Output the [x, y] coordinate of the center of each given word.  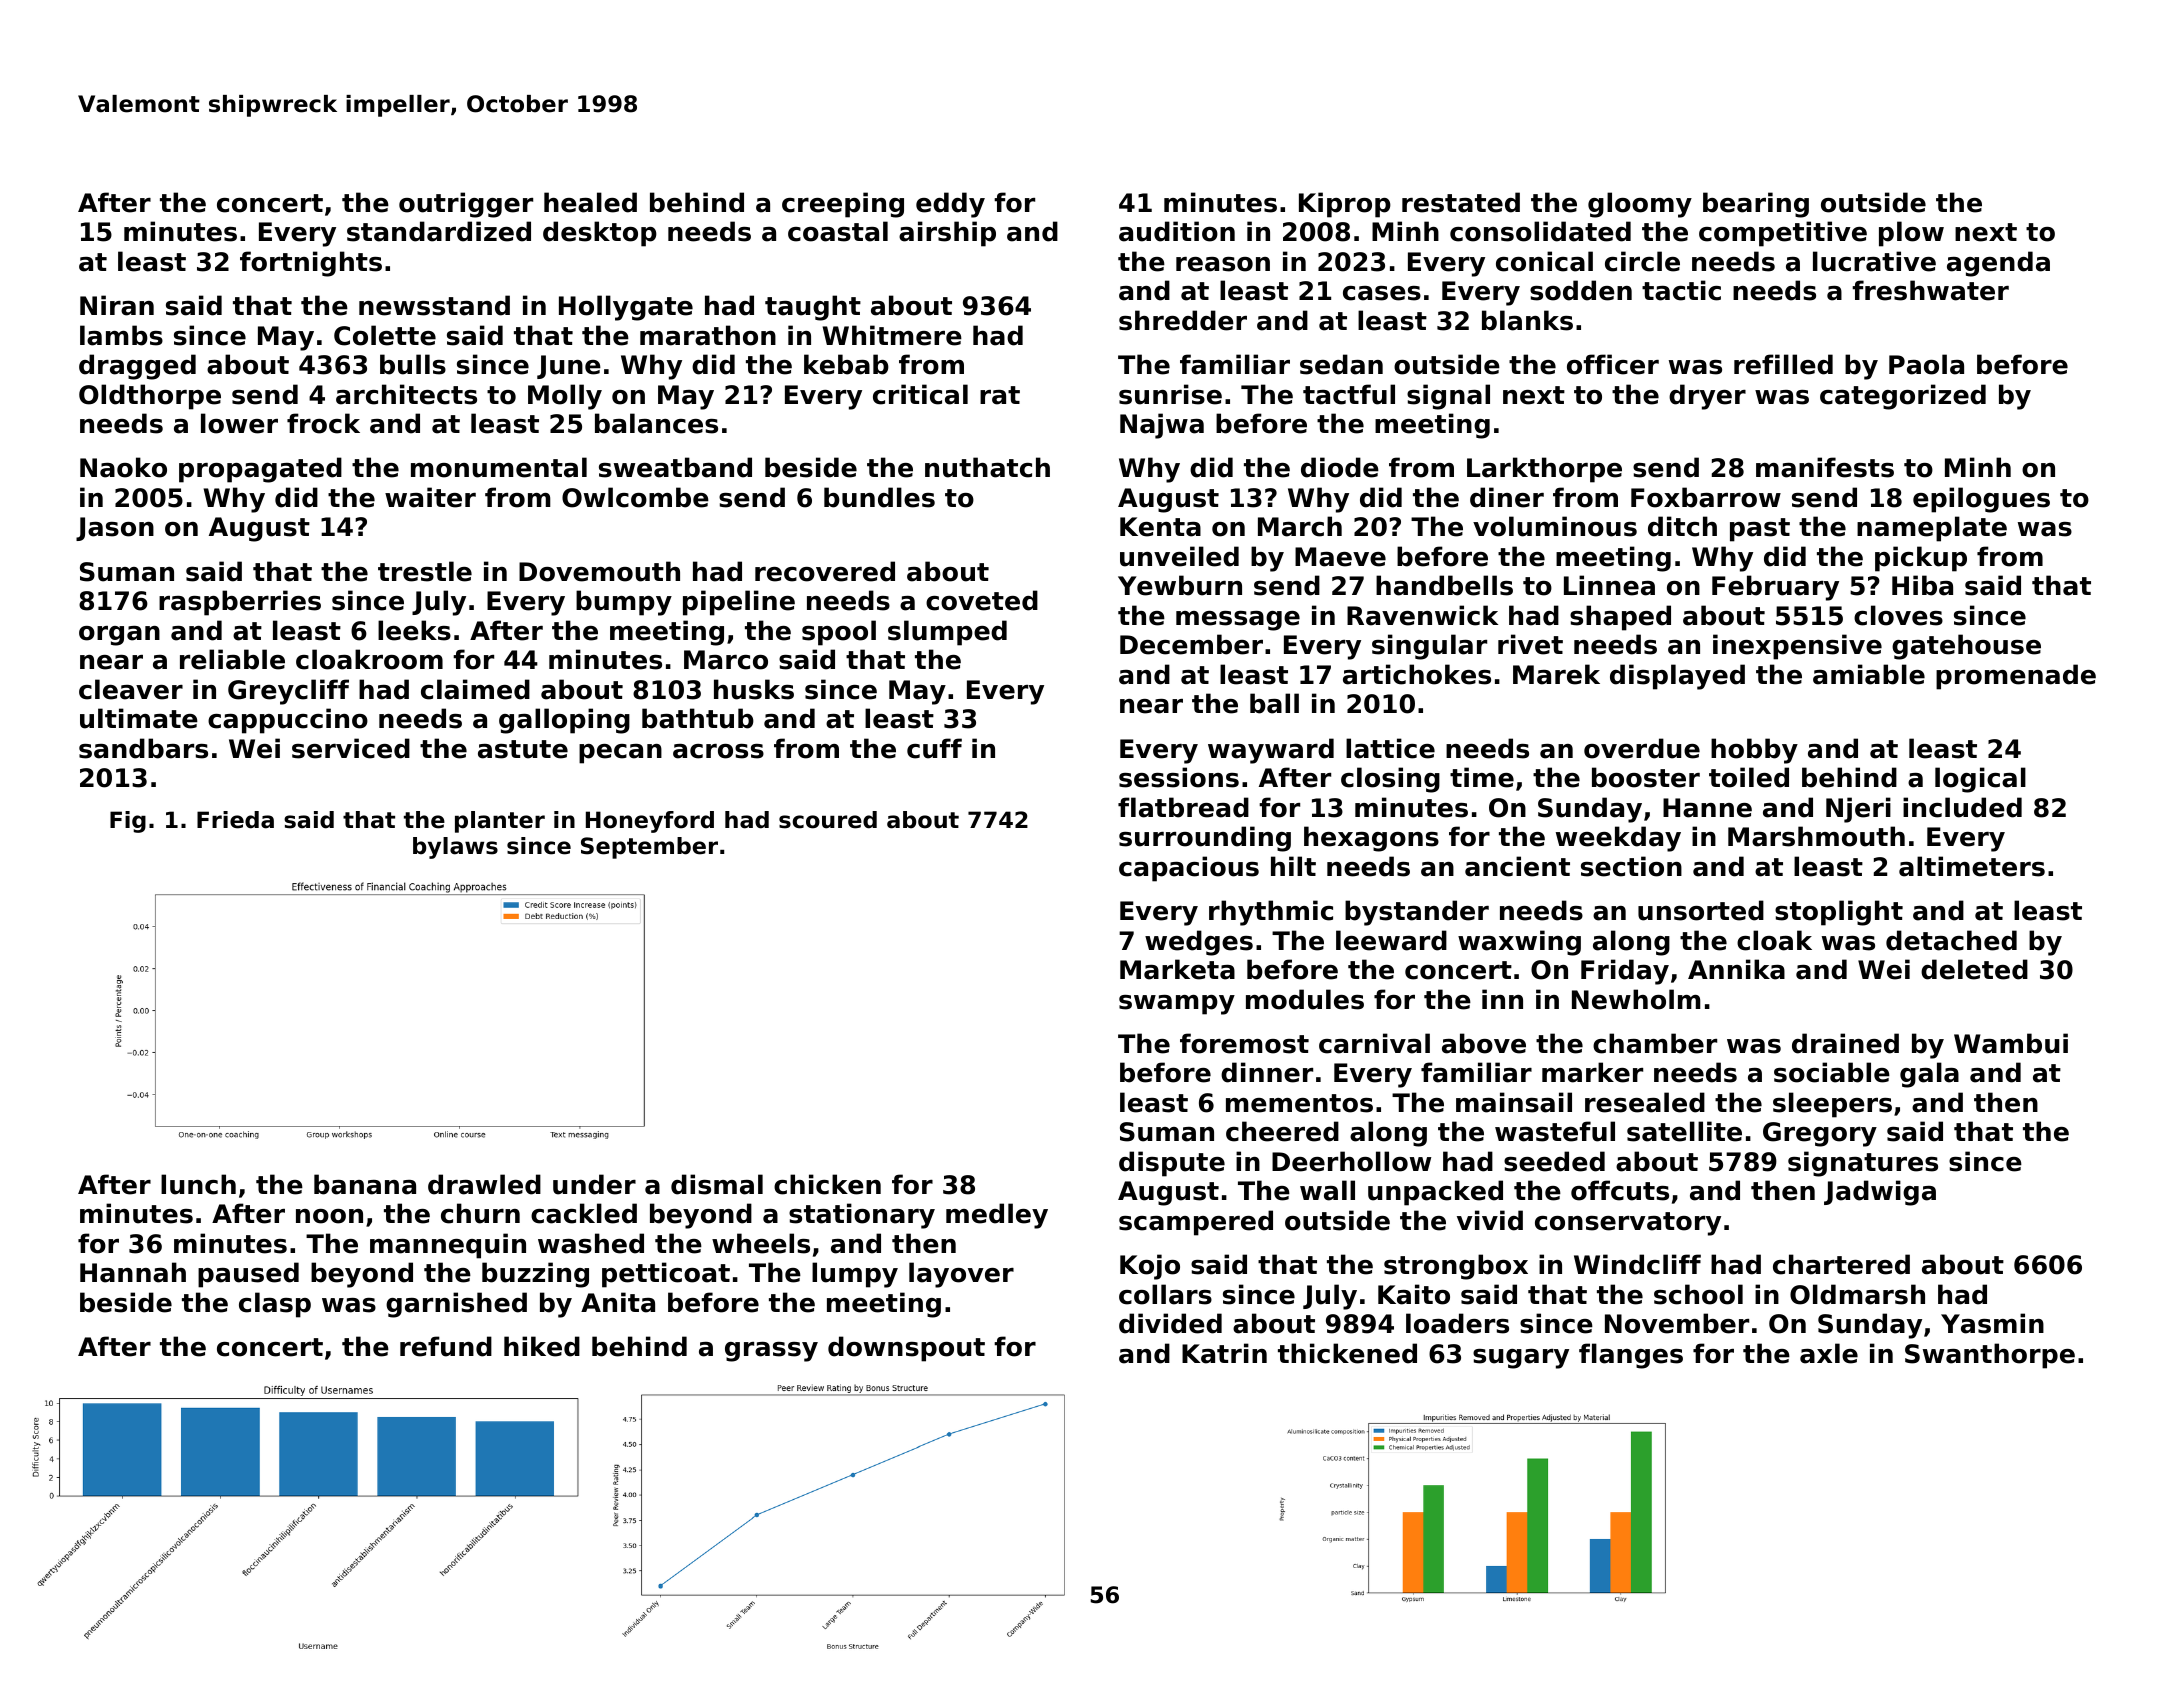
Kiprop [1345, 205]
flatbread [1183, 807]
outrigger [466, 205]
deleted [1974, 969]
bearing [1756, 205]
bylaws [455, 848]
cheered [1282, 1131]
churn [480, 1213]
